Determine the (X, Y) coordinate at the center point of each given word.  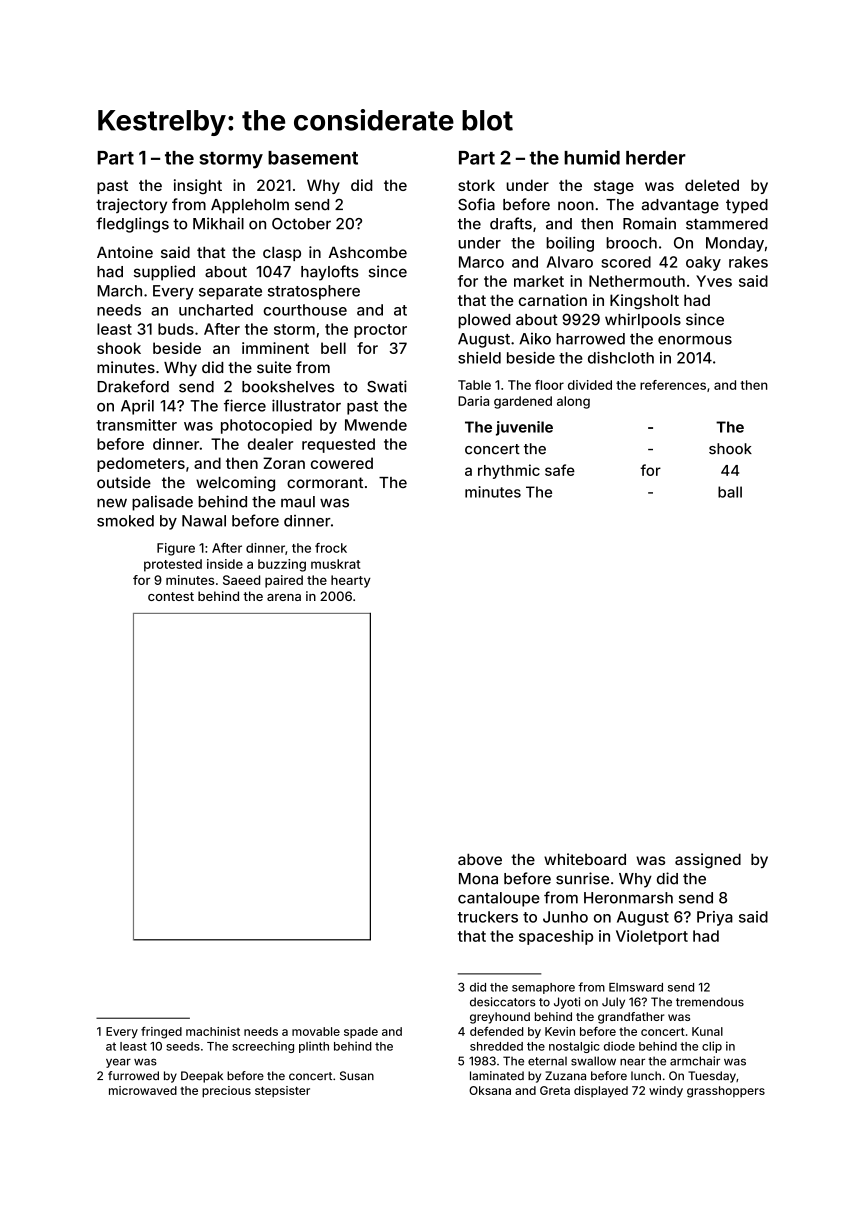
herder (656, 158)
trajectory (131, 206)
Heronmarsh (628, 898)
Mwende (376, 425)
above (480, 859)
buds (176, 329)
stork (476, 185)
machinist (213, 1031)
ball (730, 492)
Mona (478, 879)
